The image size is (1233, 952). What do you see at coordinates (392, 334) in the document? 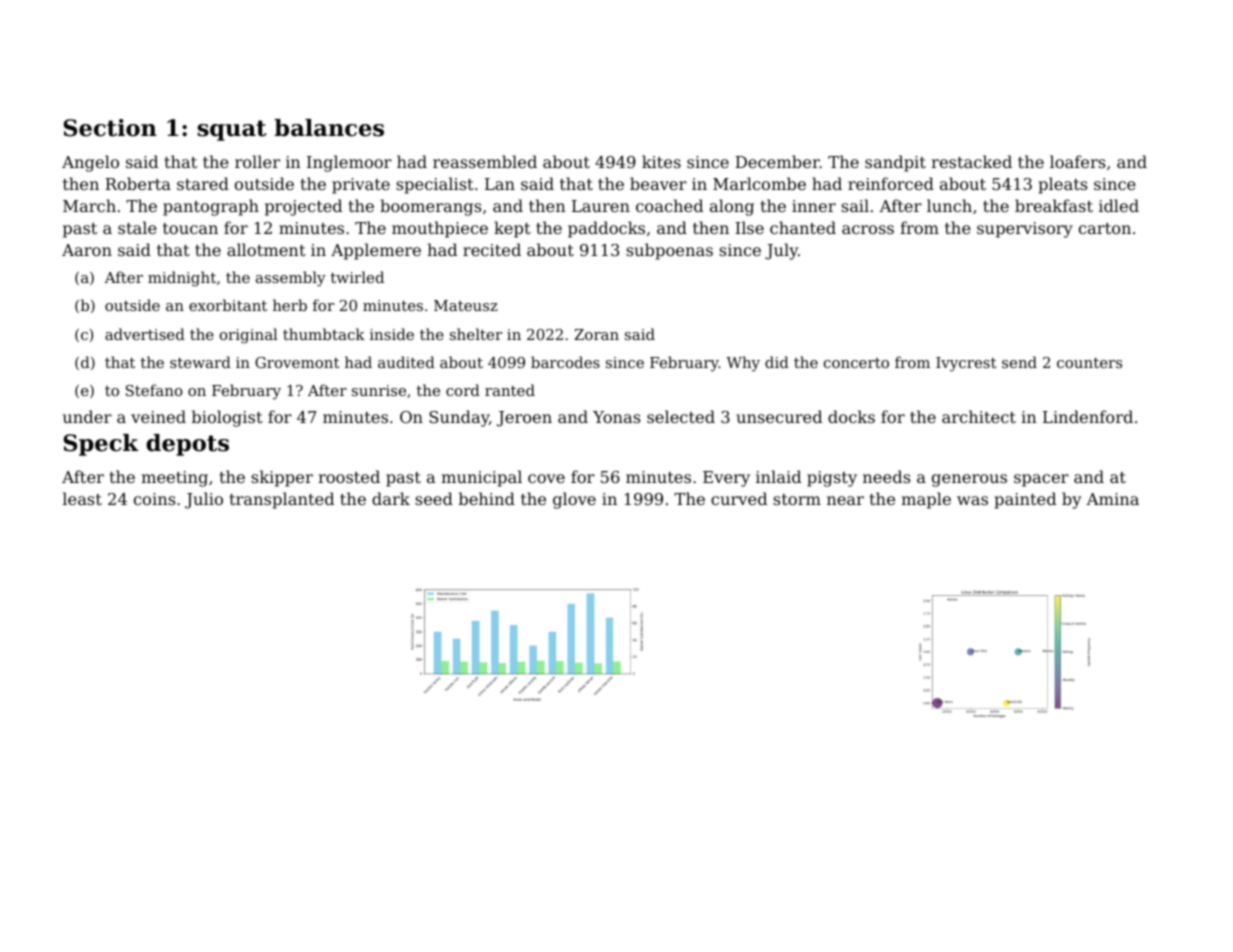
I see `inside` at bounding box center [392, 334].
